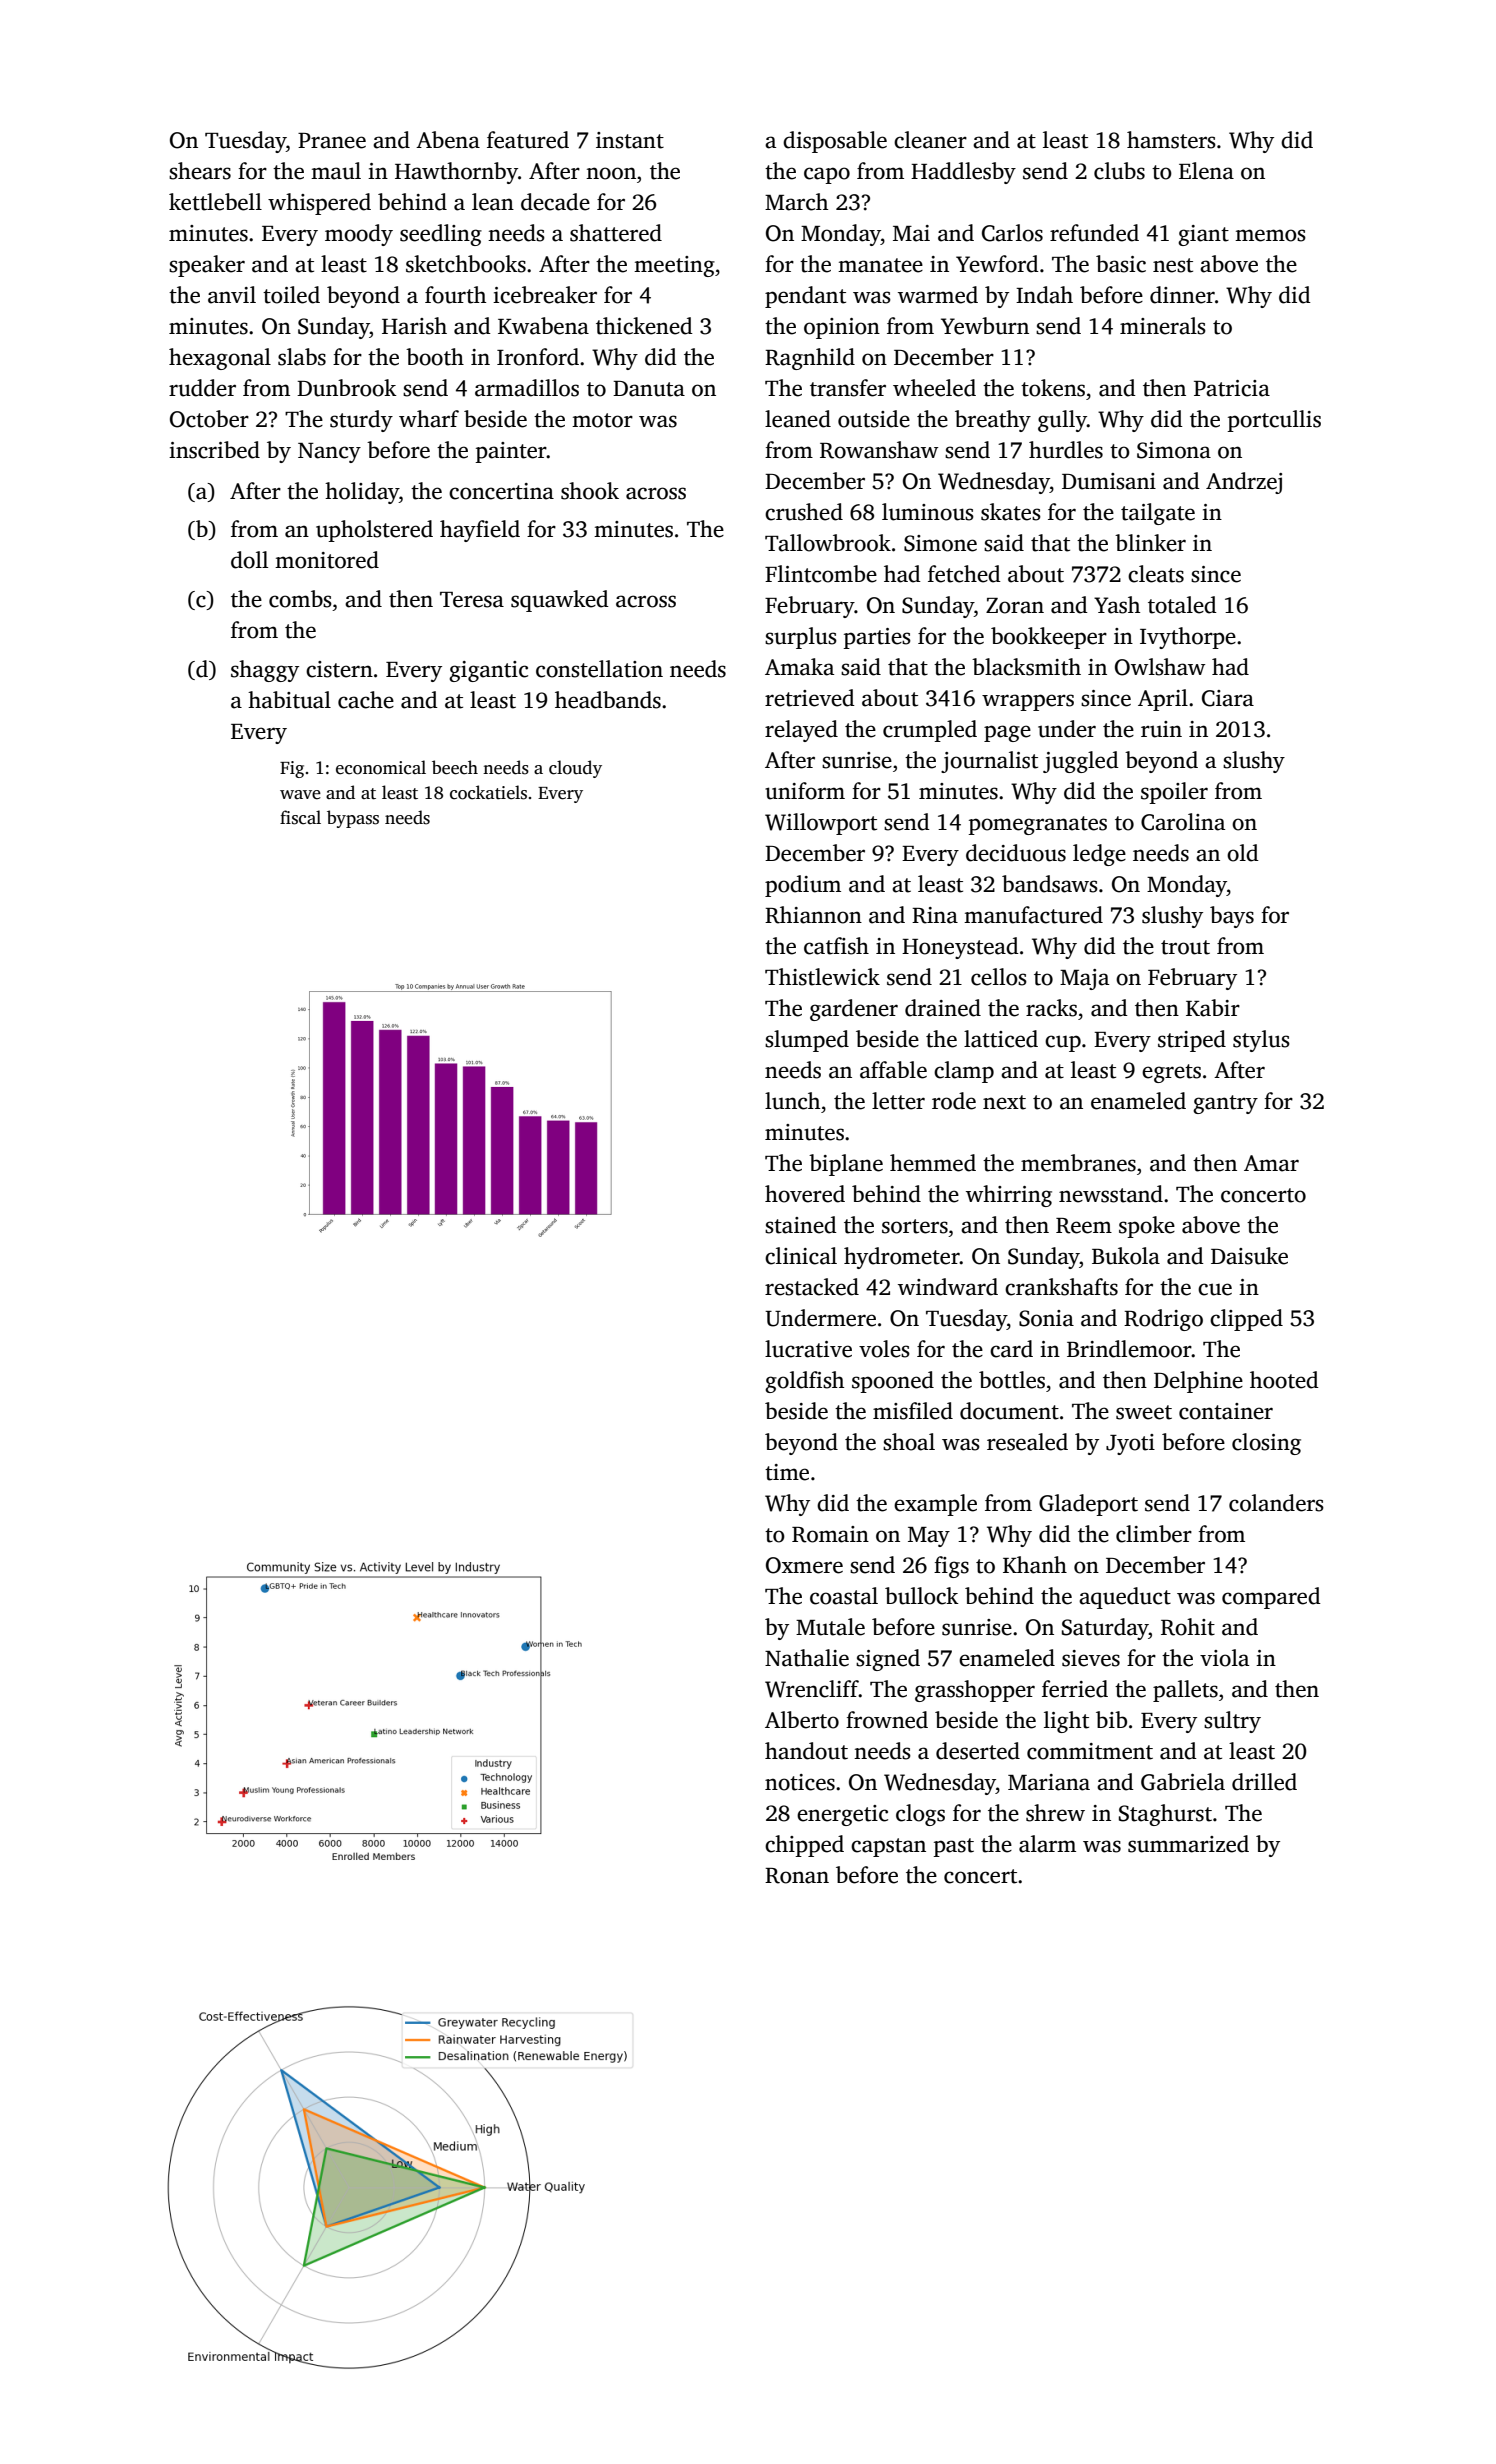  Describe the element at coordinates (801, 1256) in the screenshot. I see `clinical` at that location.
